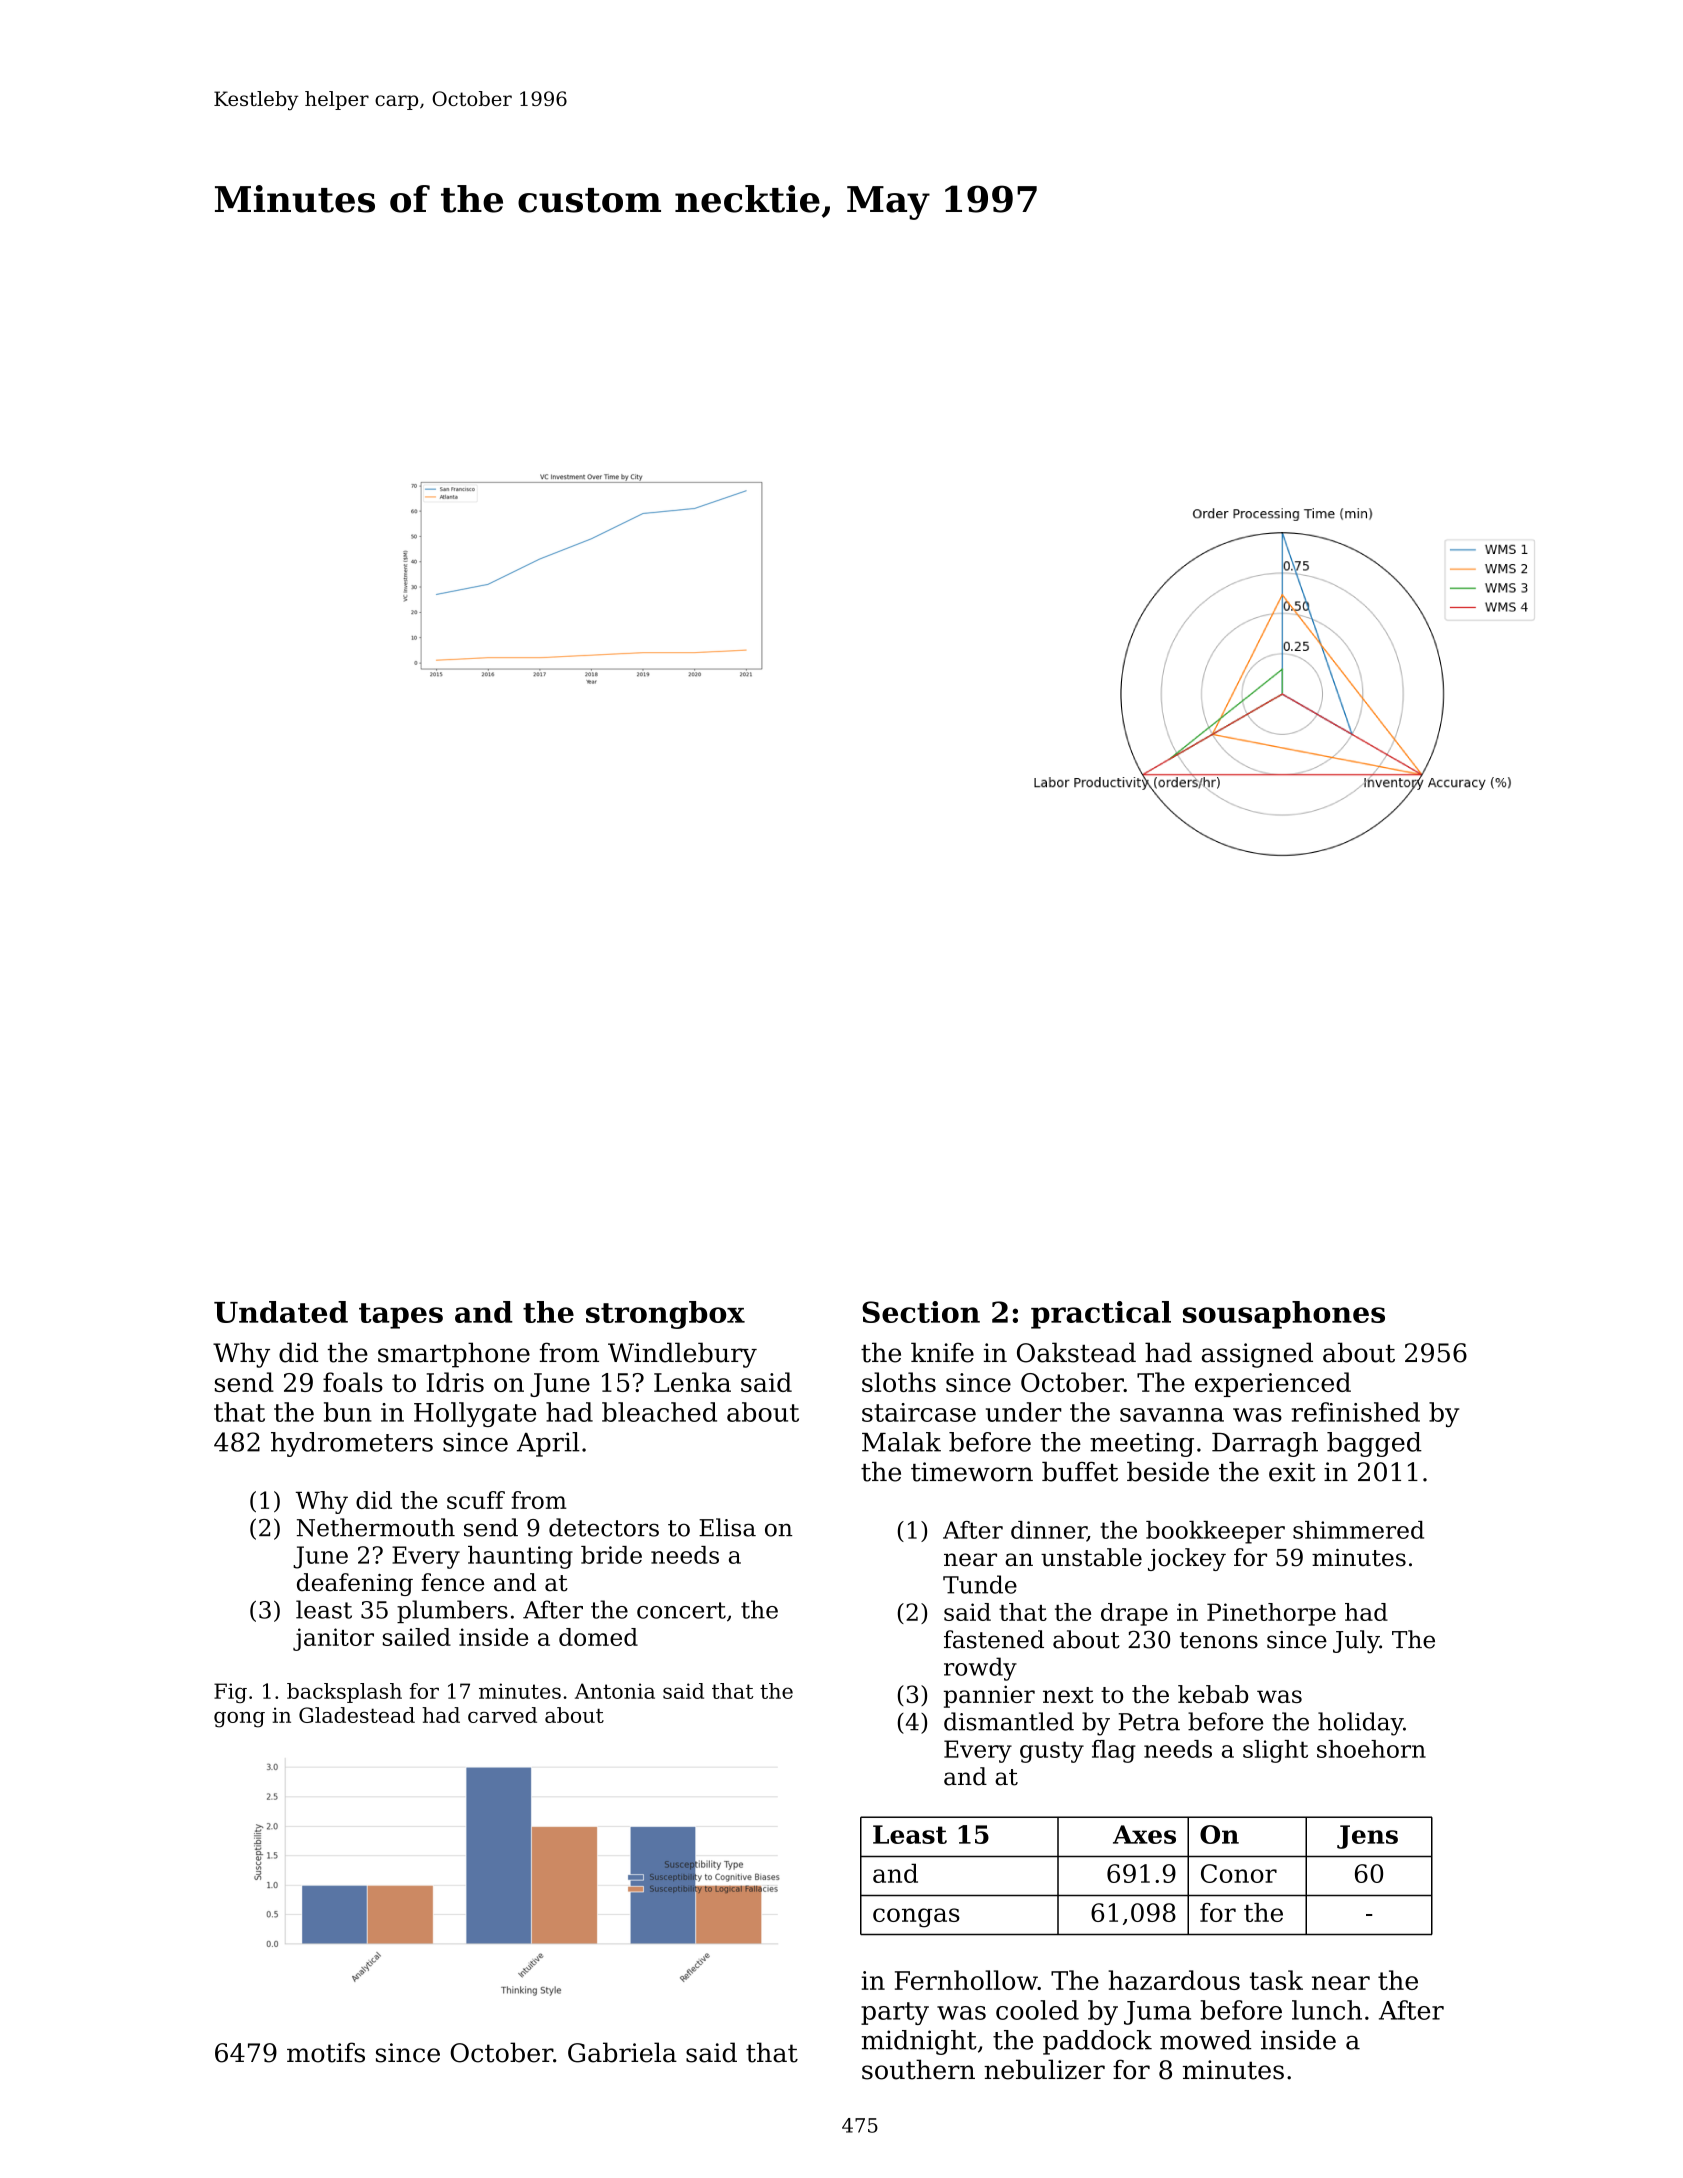  I want to click on nebulizer, so click(1044, 2069).
